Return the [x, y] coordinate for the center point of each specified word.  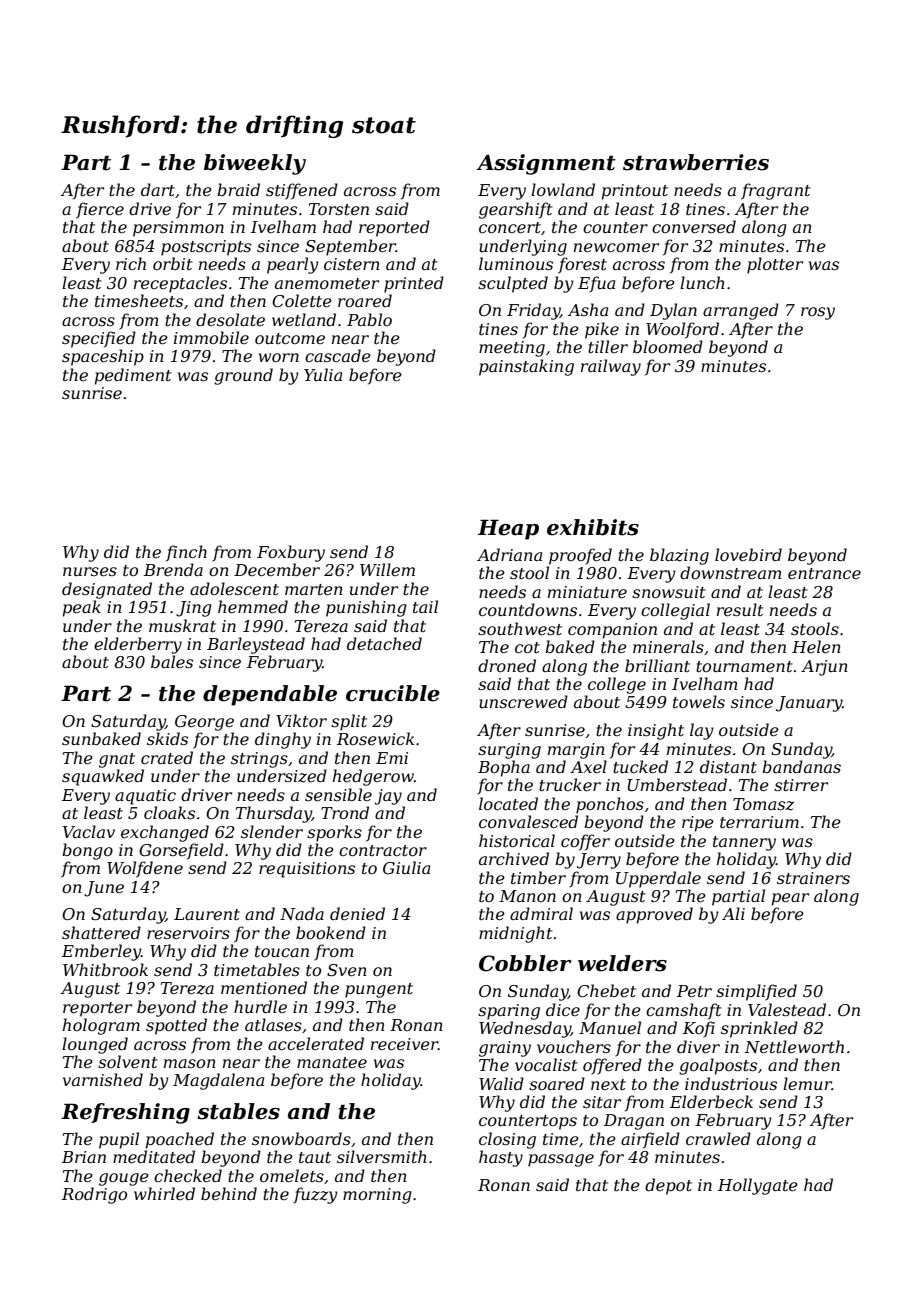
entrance [824, 573]
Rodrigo [94, 1195]
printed [414, 284]
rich [131, 263]
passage [561, 1160]
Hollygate [758, 1186]
